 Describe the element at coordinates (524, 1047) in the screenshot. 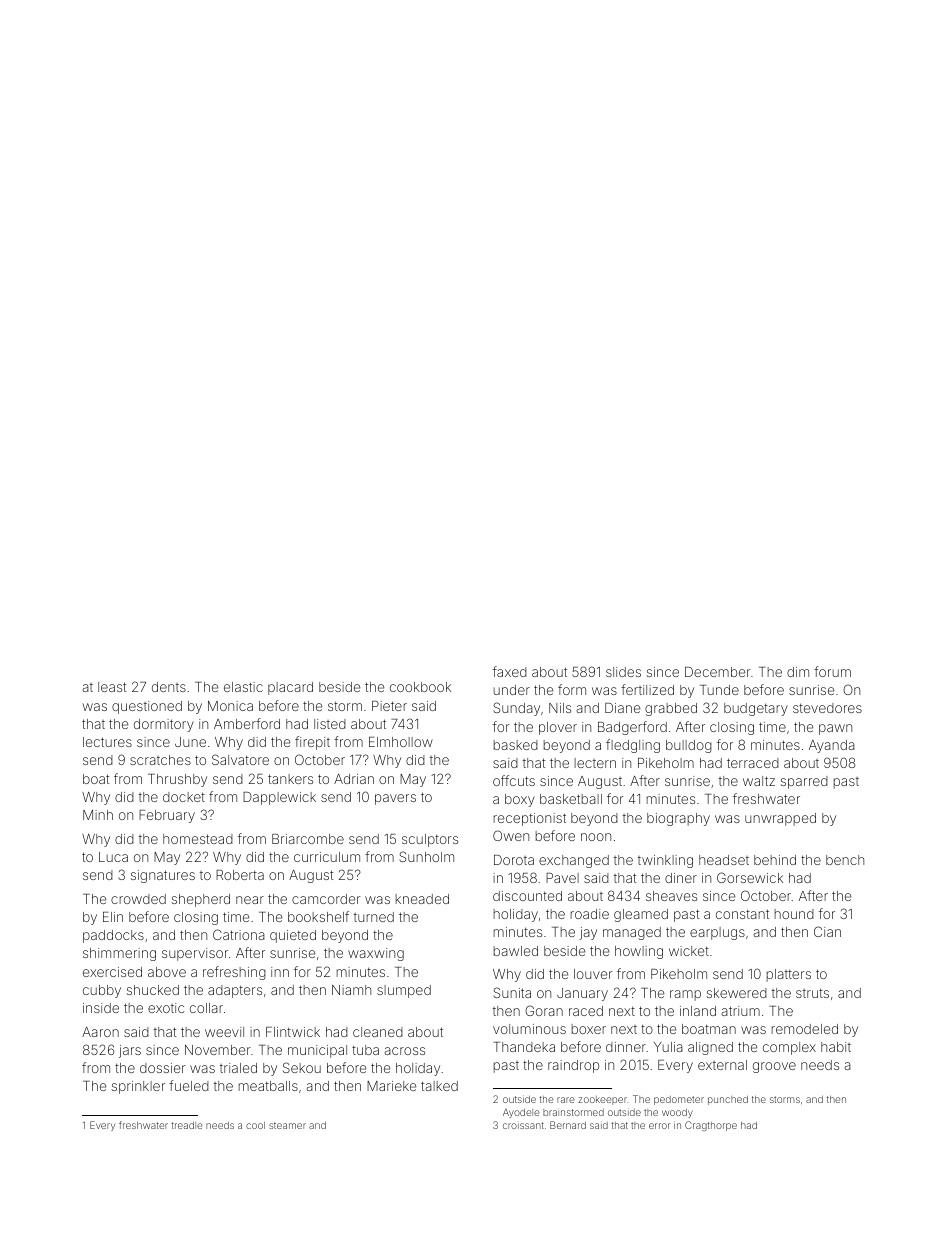

I see `Thandeka` at that location.
